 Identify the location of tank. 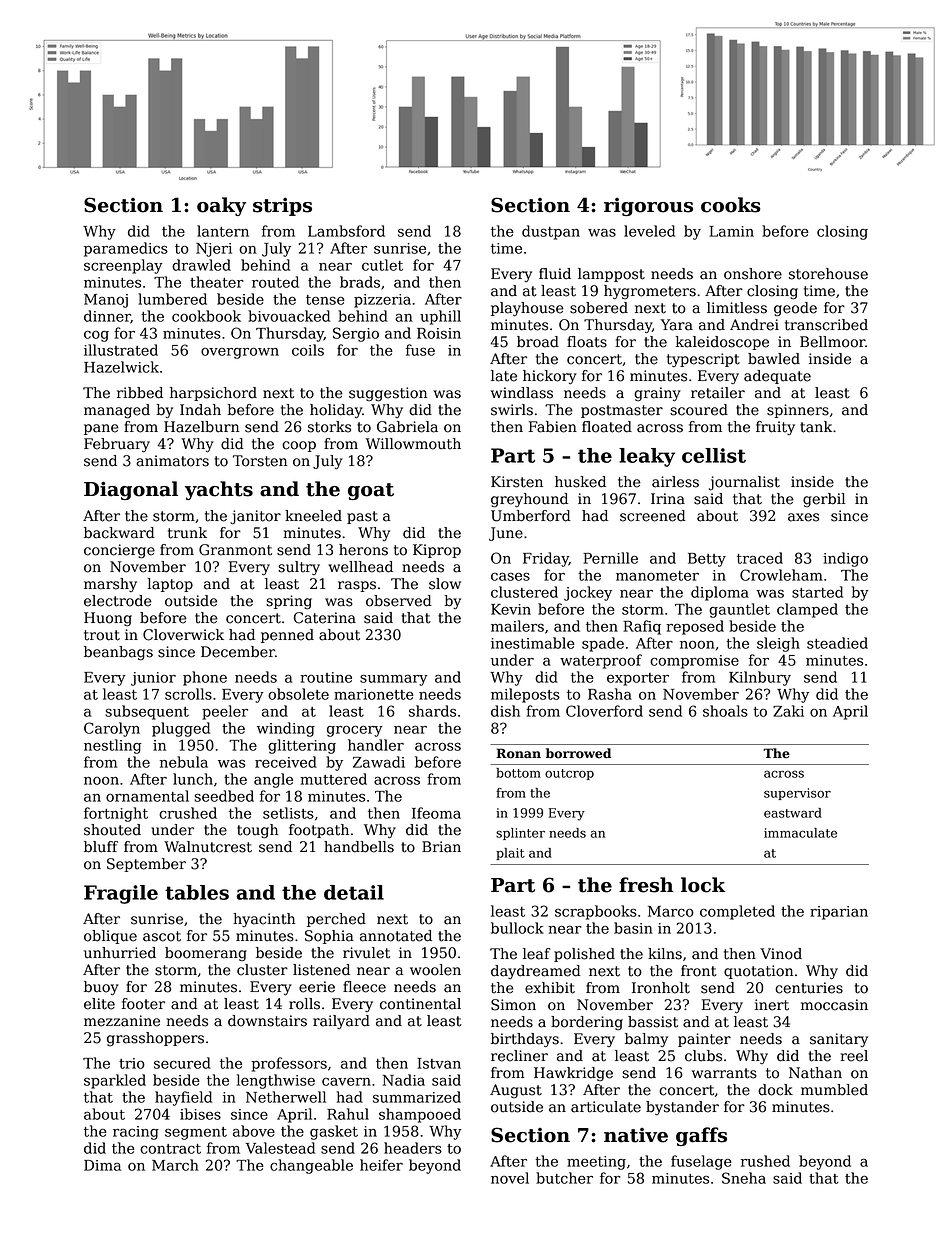
(816, 427).
